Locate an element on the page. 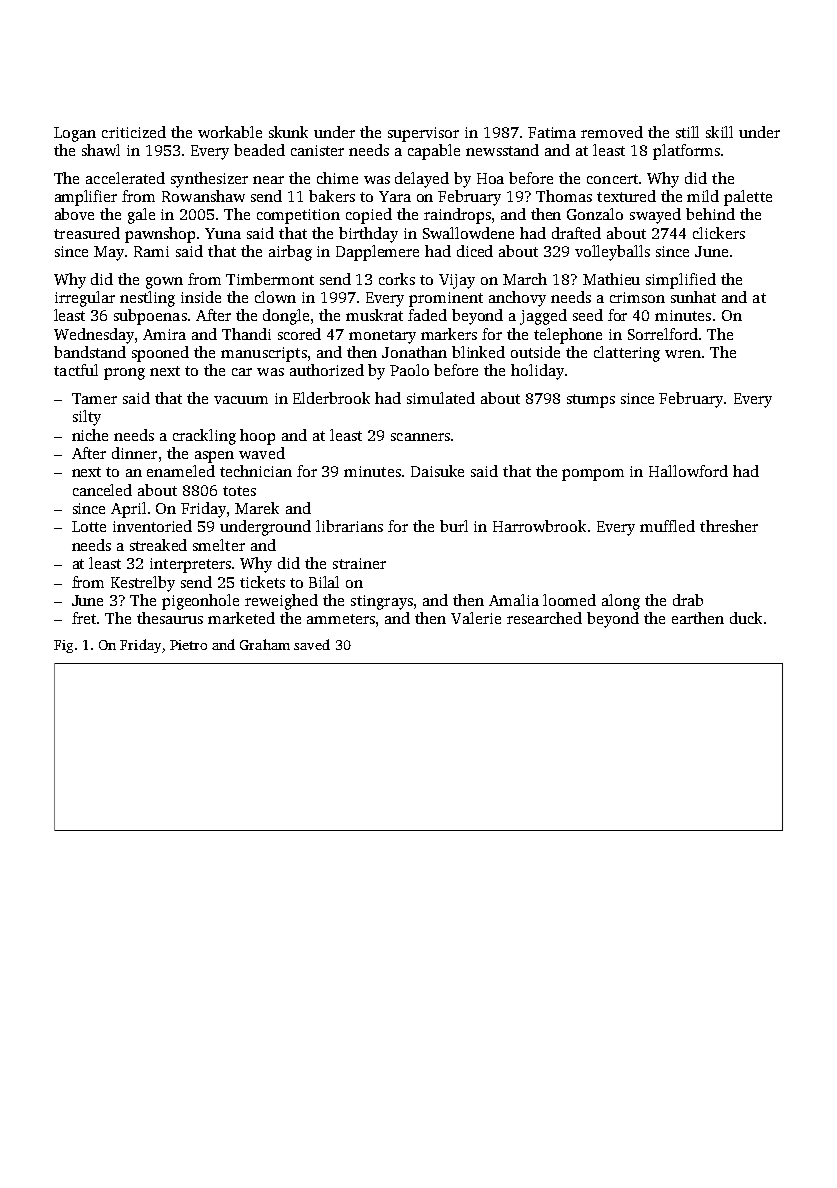  capable is located at coordinates (434, 152).
